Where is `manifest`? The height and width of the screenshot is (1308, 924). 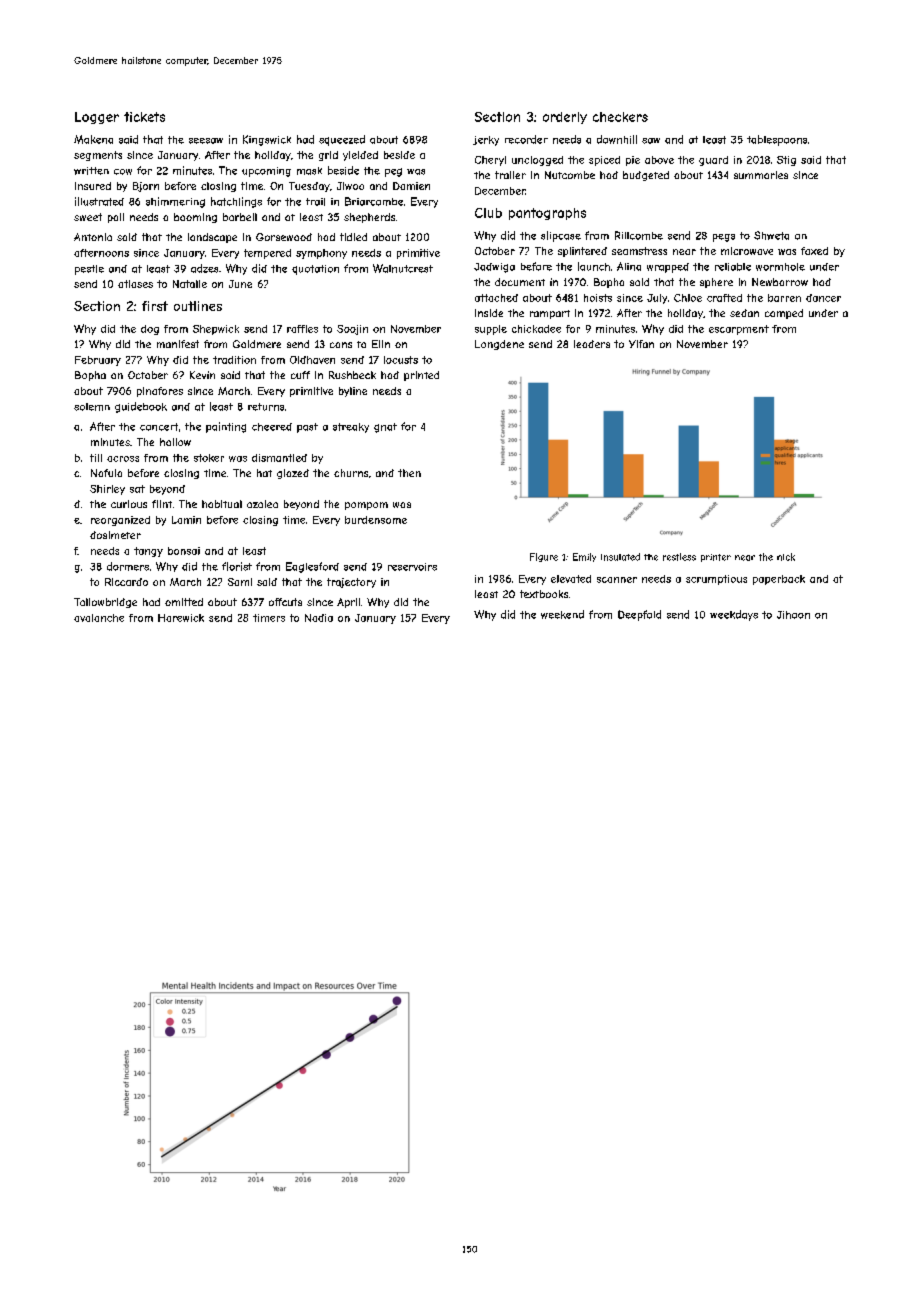
manifest is located at coordinates (178, 344).
